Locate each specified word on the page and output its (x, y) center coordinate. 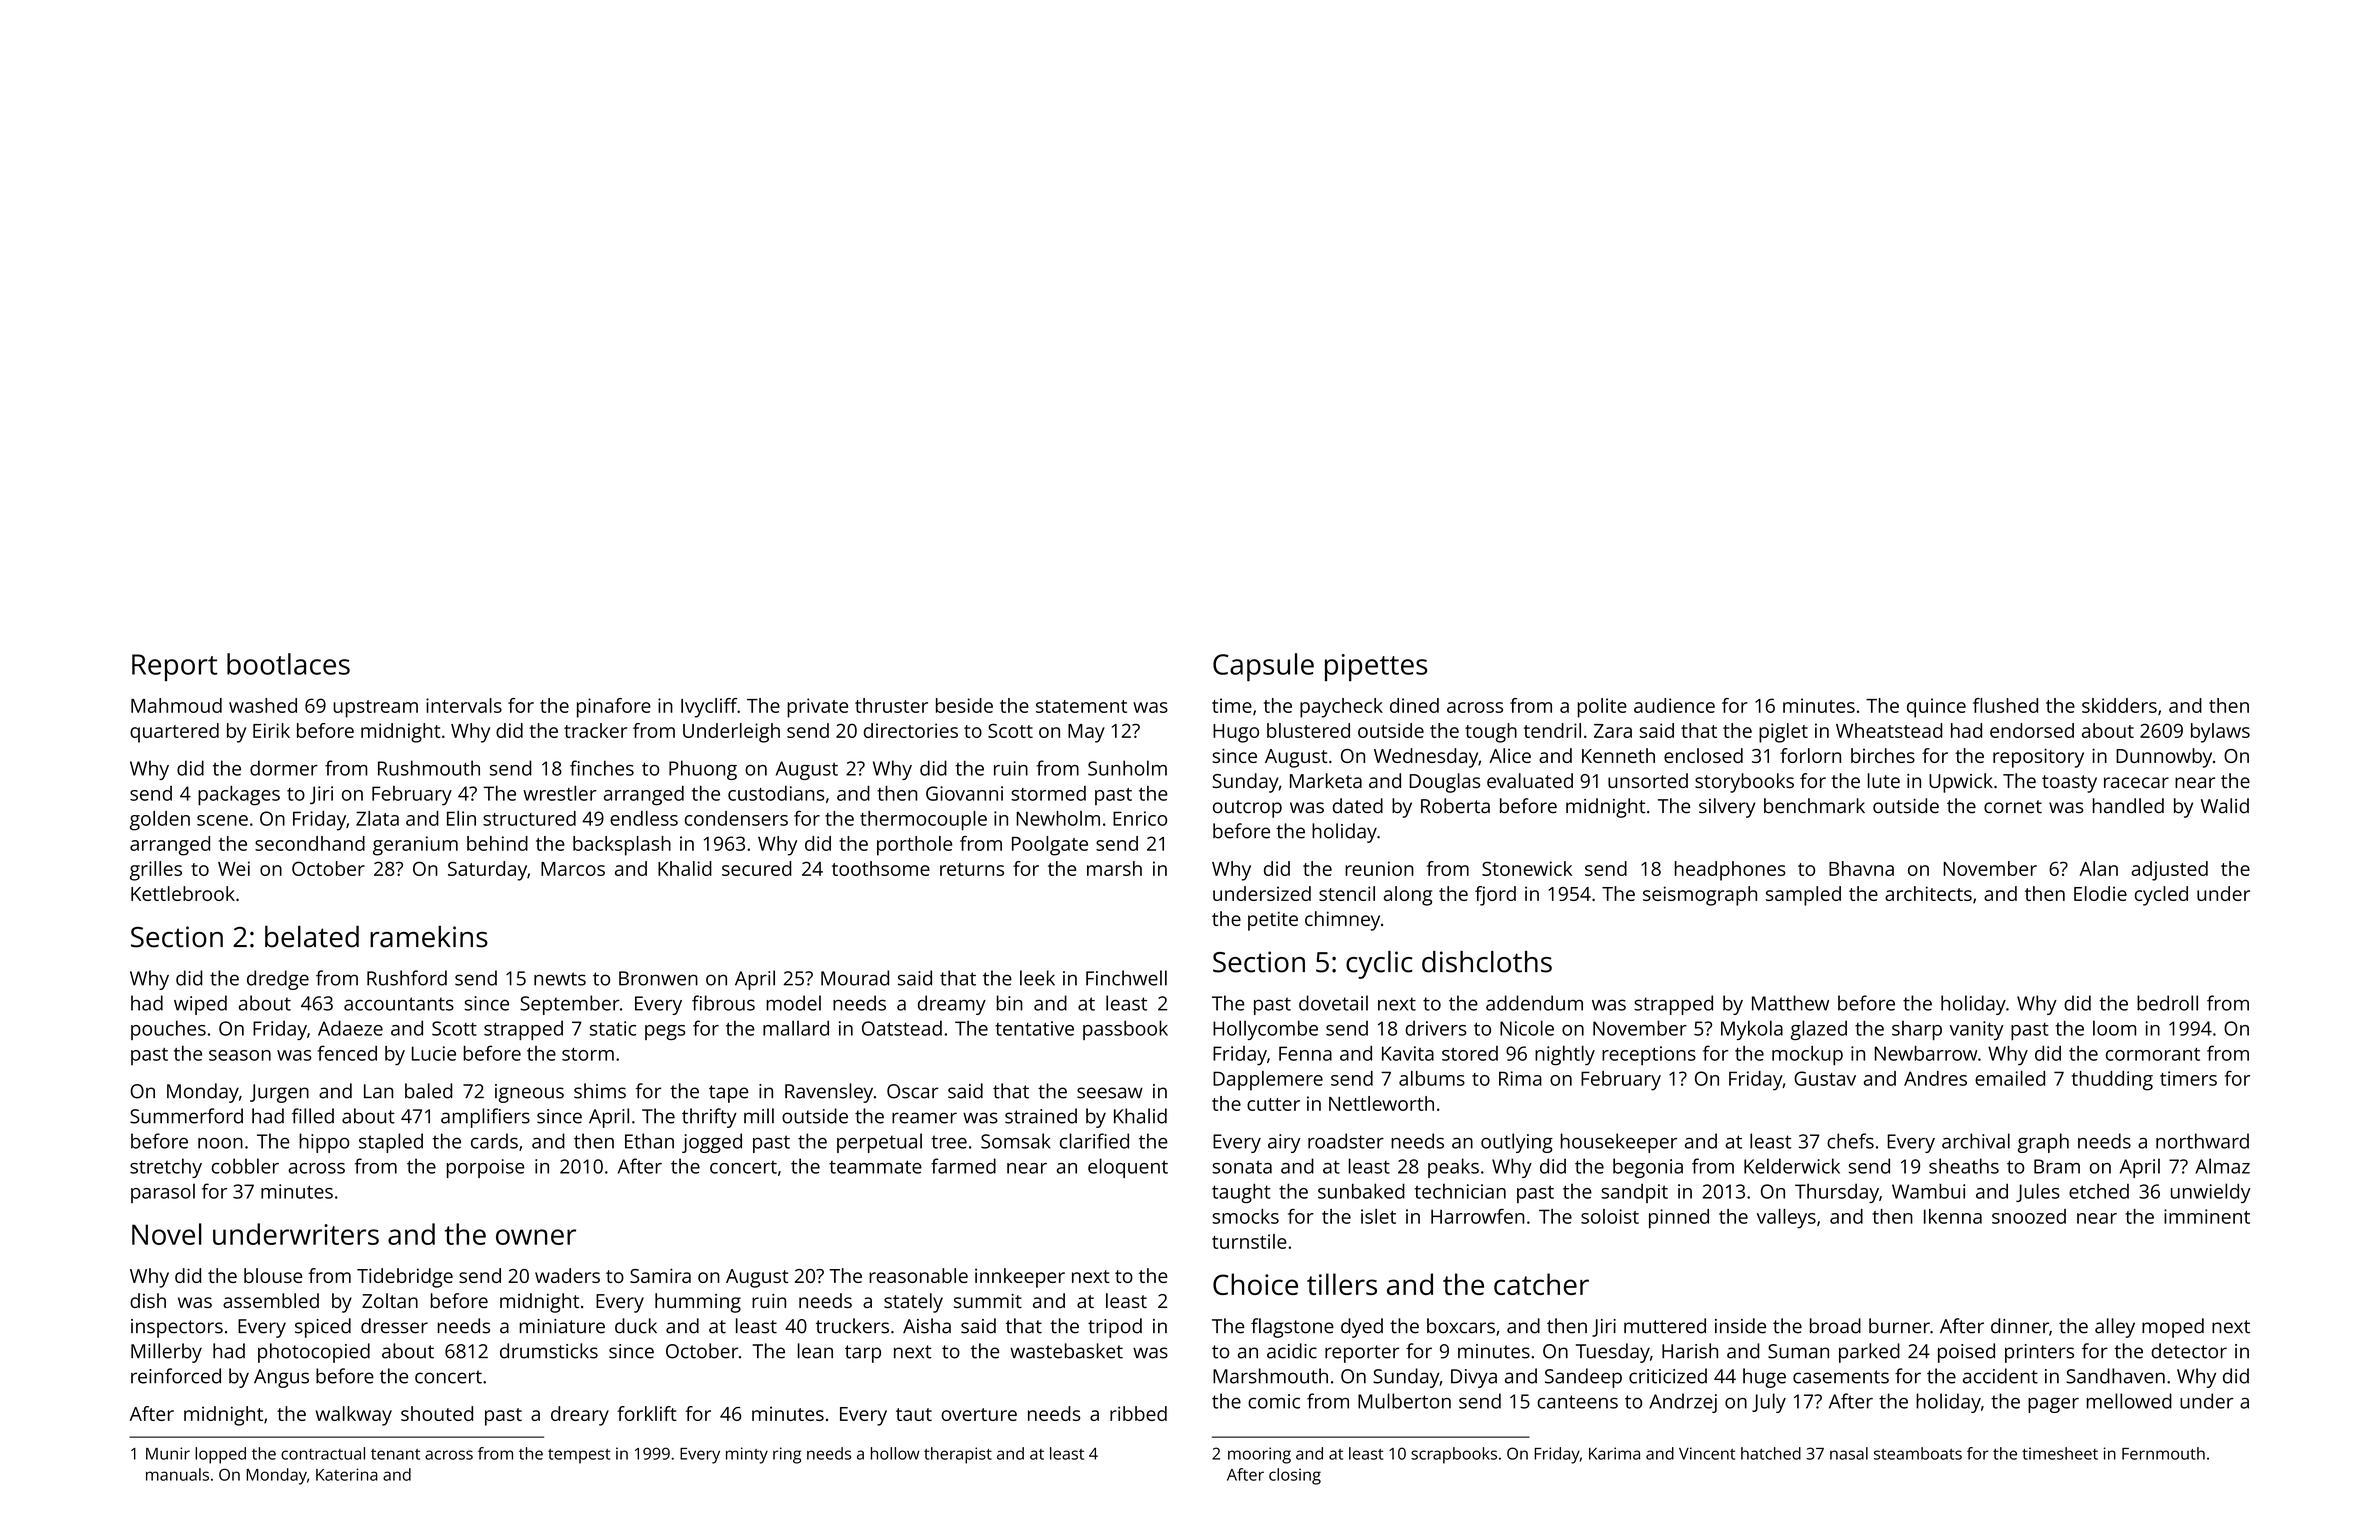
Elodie (2100, 893)
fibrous (723, 1003)
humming (698, 1303)
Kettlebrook (183, 893)
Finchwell (1126, 978)
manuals (177, 1474)
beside (964, 705)
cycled (2161, 896)
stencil (1347, 893)
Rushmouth (429, 768)
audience (1674, 705)
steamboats (1918, 1453)
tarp (863, 1354)
